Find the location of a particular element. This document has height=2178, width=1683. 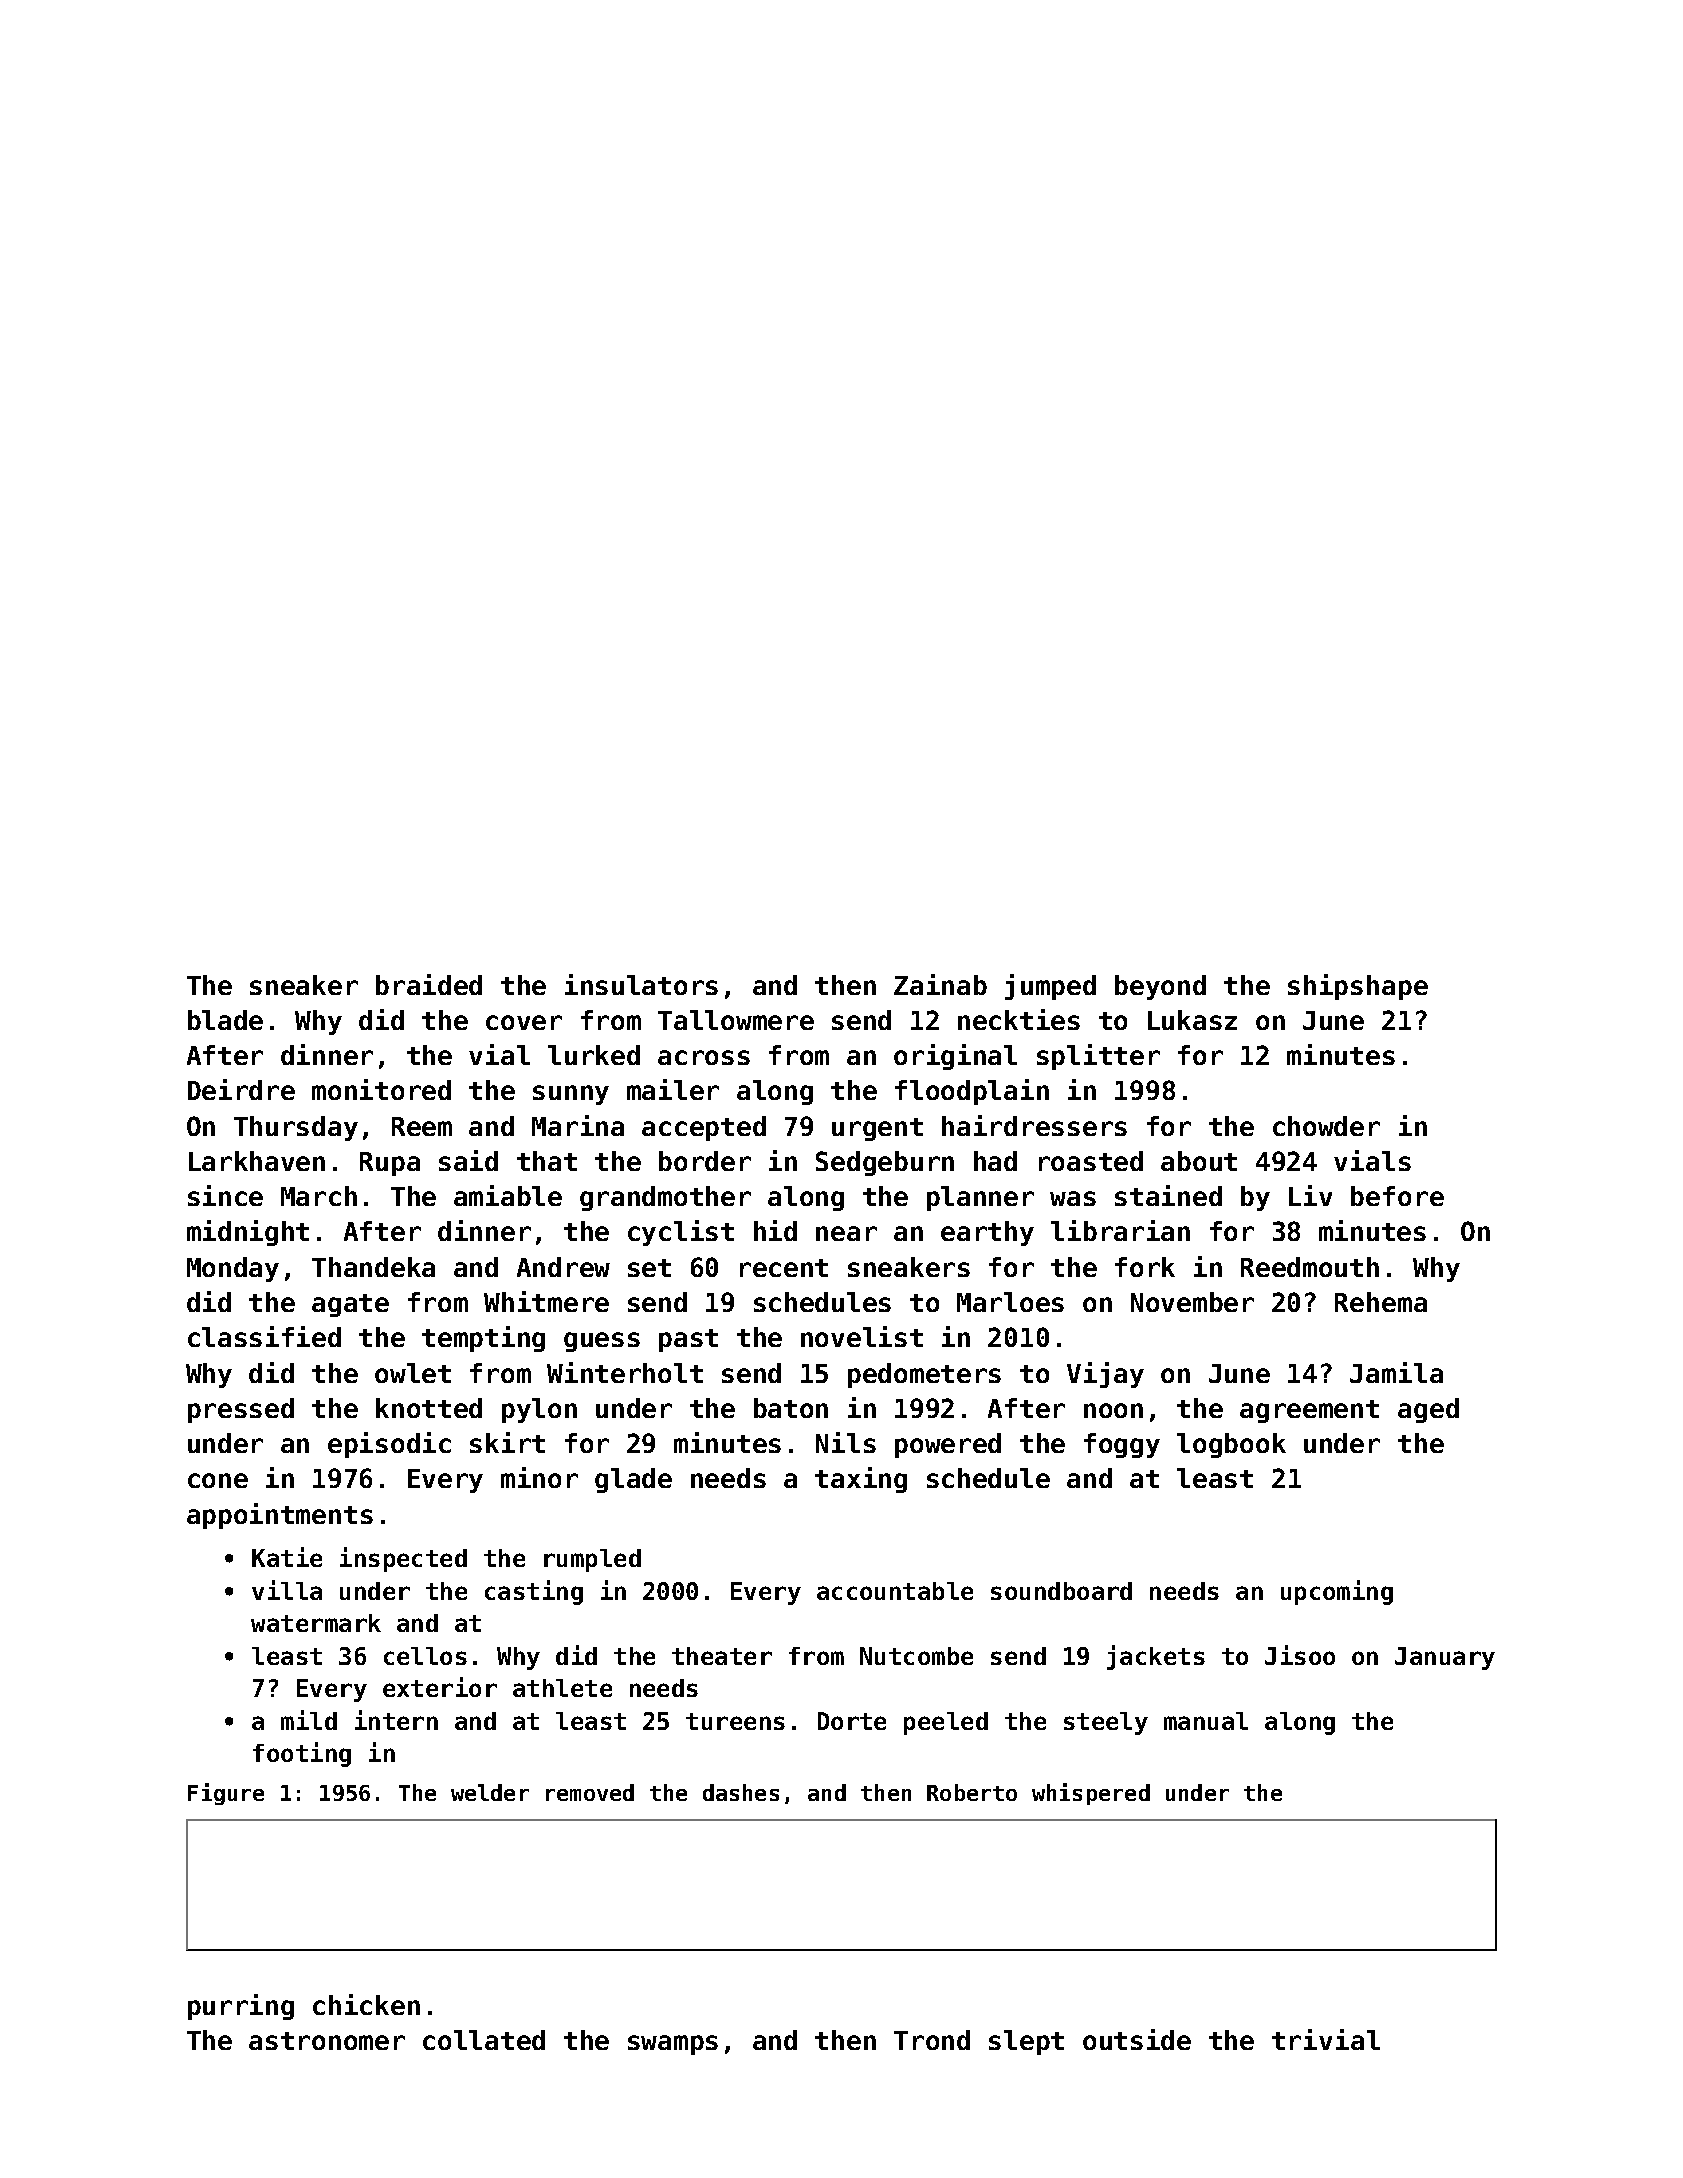

outside is located at coordinates (1137, 2039).
